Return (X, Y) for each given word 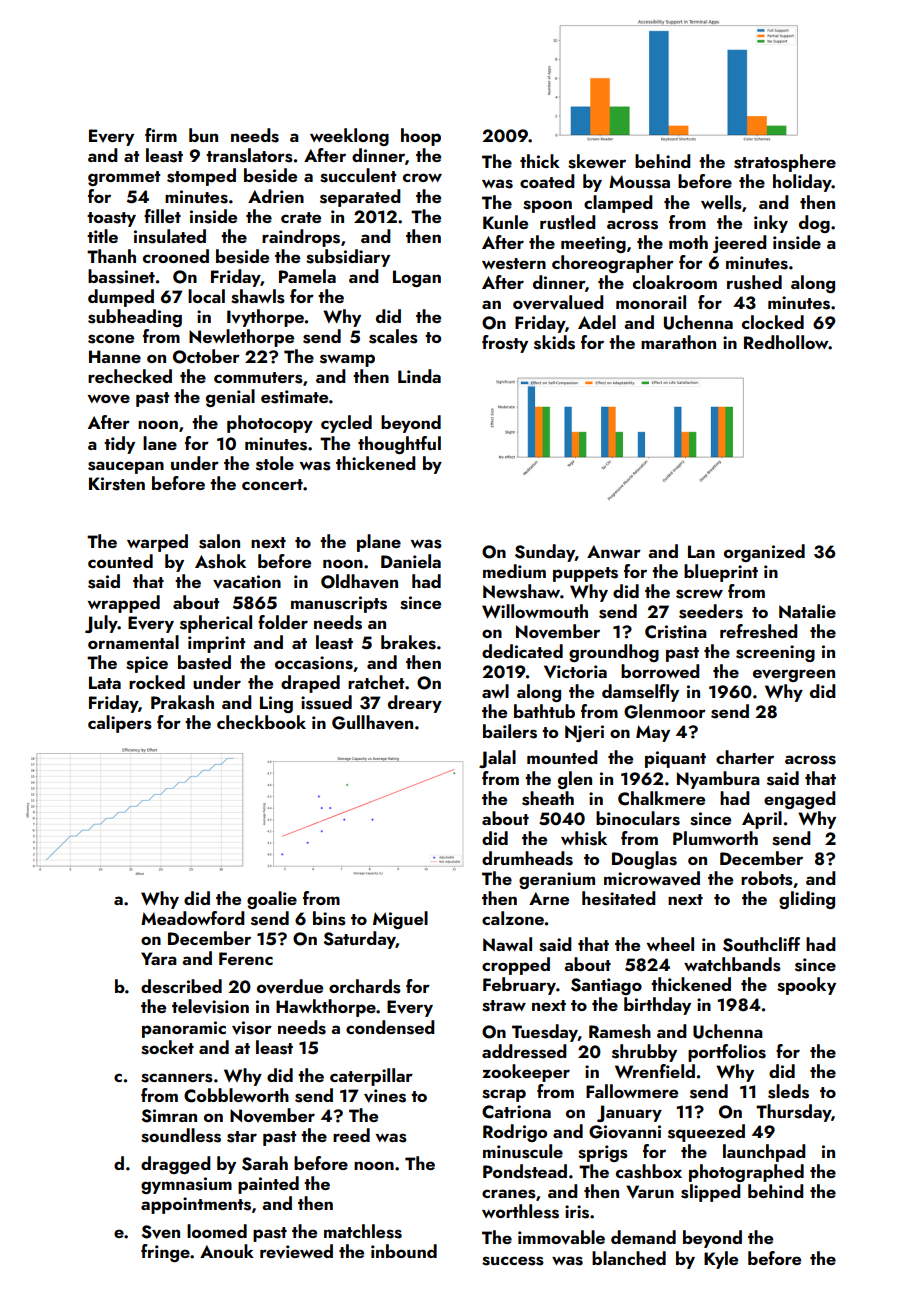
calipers (120, 724)
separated (360, 198)
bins (329, 918)
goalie (272, 900)
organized (764, 553)
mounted (562, 757)
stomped (201, 177)
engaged (800, 800)
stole (275, 463)
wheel (670, 944)
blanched (629, 1258)
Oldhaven (359, 581)
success (513, 1261)
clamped (618, 204)
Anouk (227, 1251)
